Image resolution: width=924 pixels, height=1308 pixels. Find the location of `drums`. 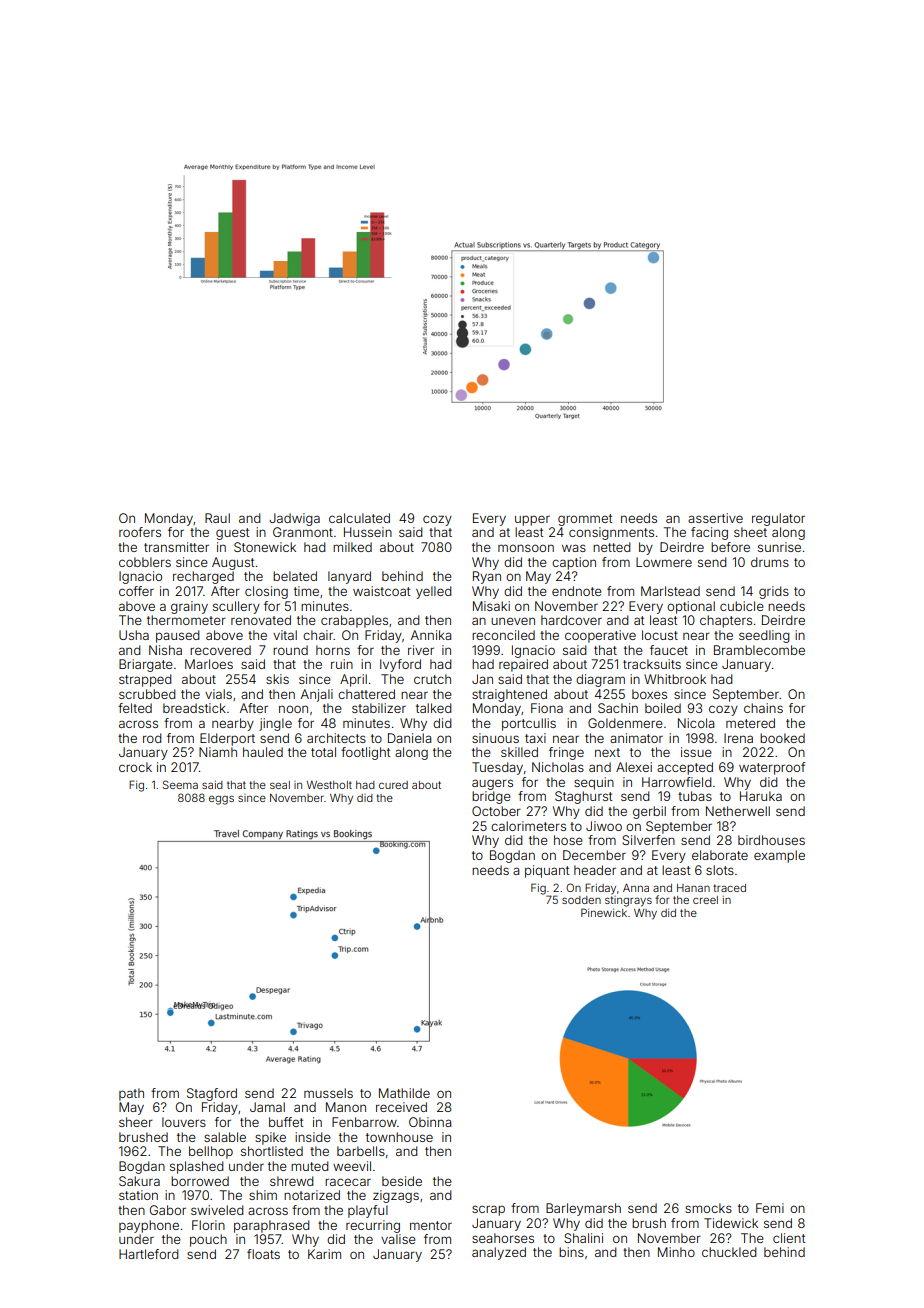

drums is located at coordinates (770, 562).
